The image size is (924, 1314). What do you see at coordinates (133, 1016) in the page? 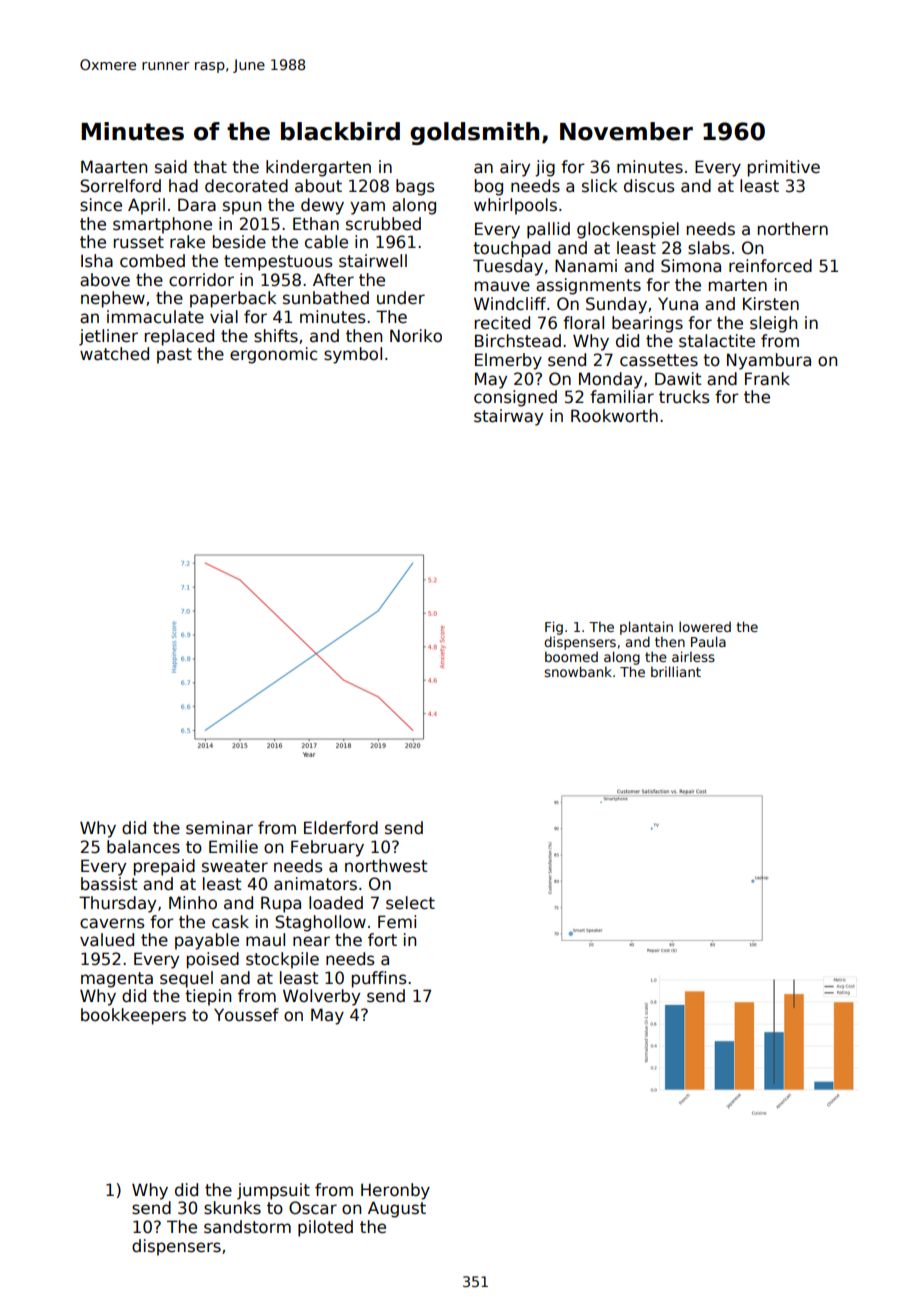
I see `bookkeepers` at bounding box center [133, 1016].
